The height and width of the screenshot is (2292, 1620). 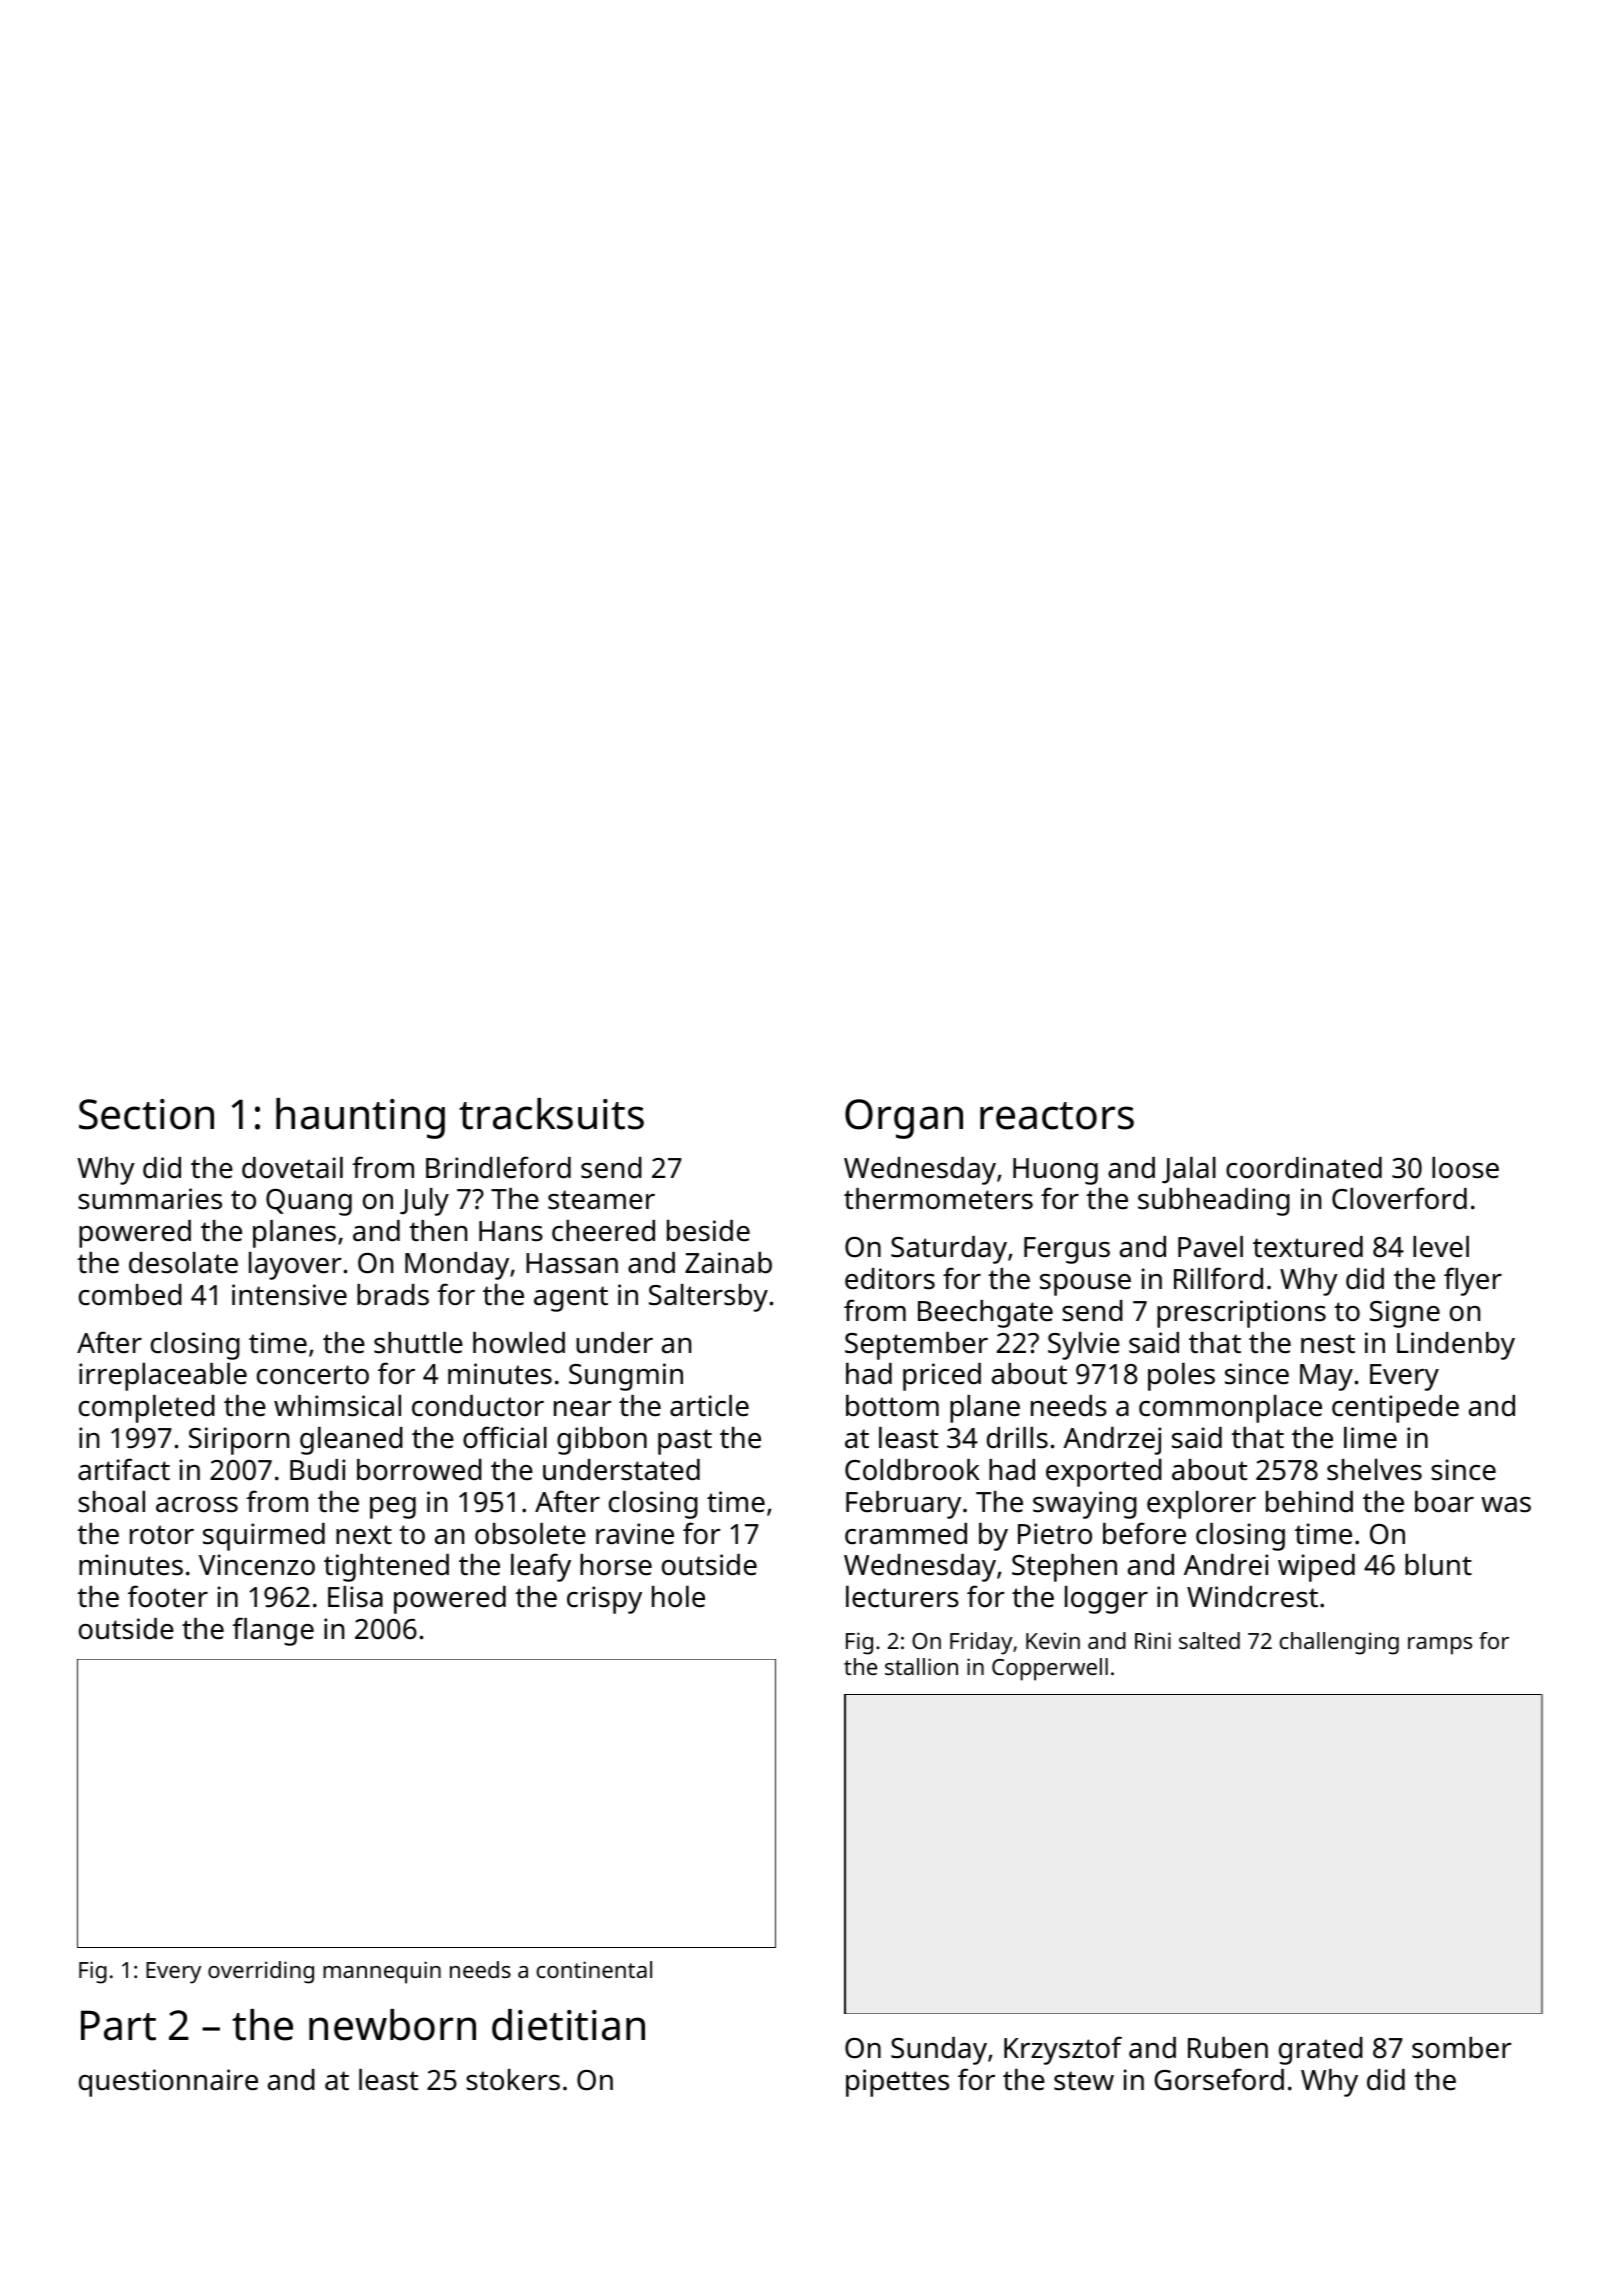 I want to click on intensive, so click(x=289, y=1295).
